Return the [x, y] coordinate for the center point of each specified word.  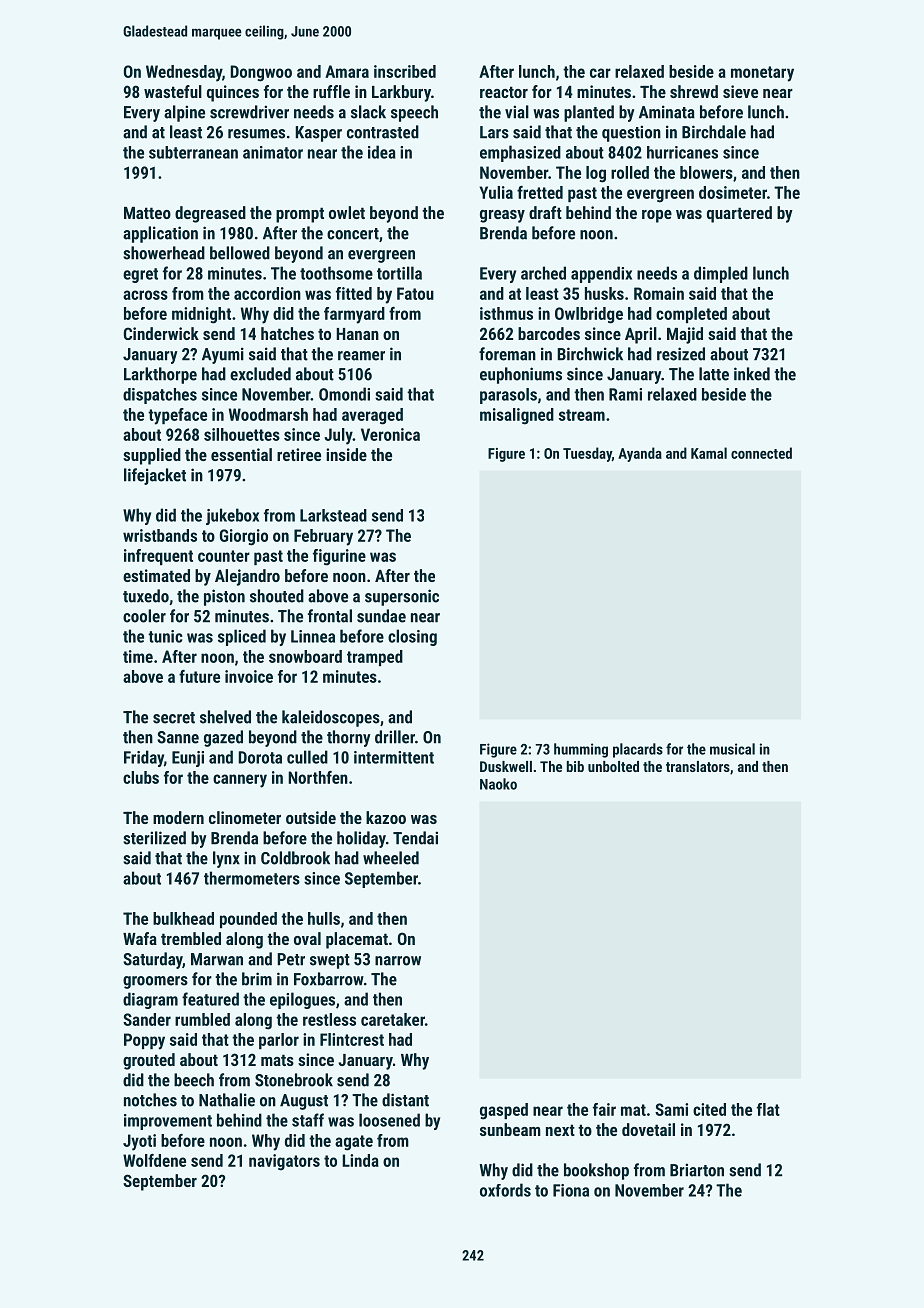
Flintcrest [352, 1039]
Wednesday [184, 73]
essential [241, 454]
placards [638, 750]
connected [761, 453]
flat [768, 1109]
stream [582, 415]
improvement [168, 1122]
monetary [762, 74]
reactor [504, 92]
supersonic [402, 597]
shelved [225, 717]
